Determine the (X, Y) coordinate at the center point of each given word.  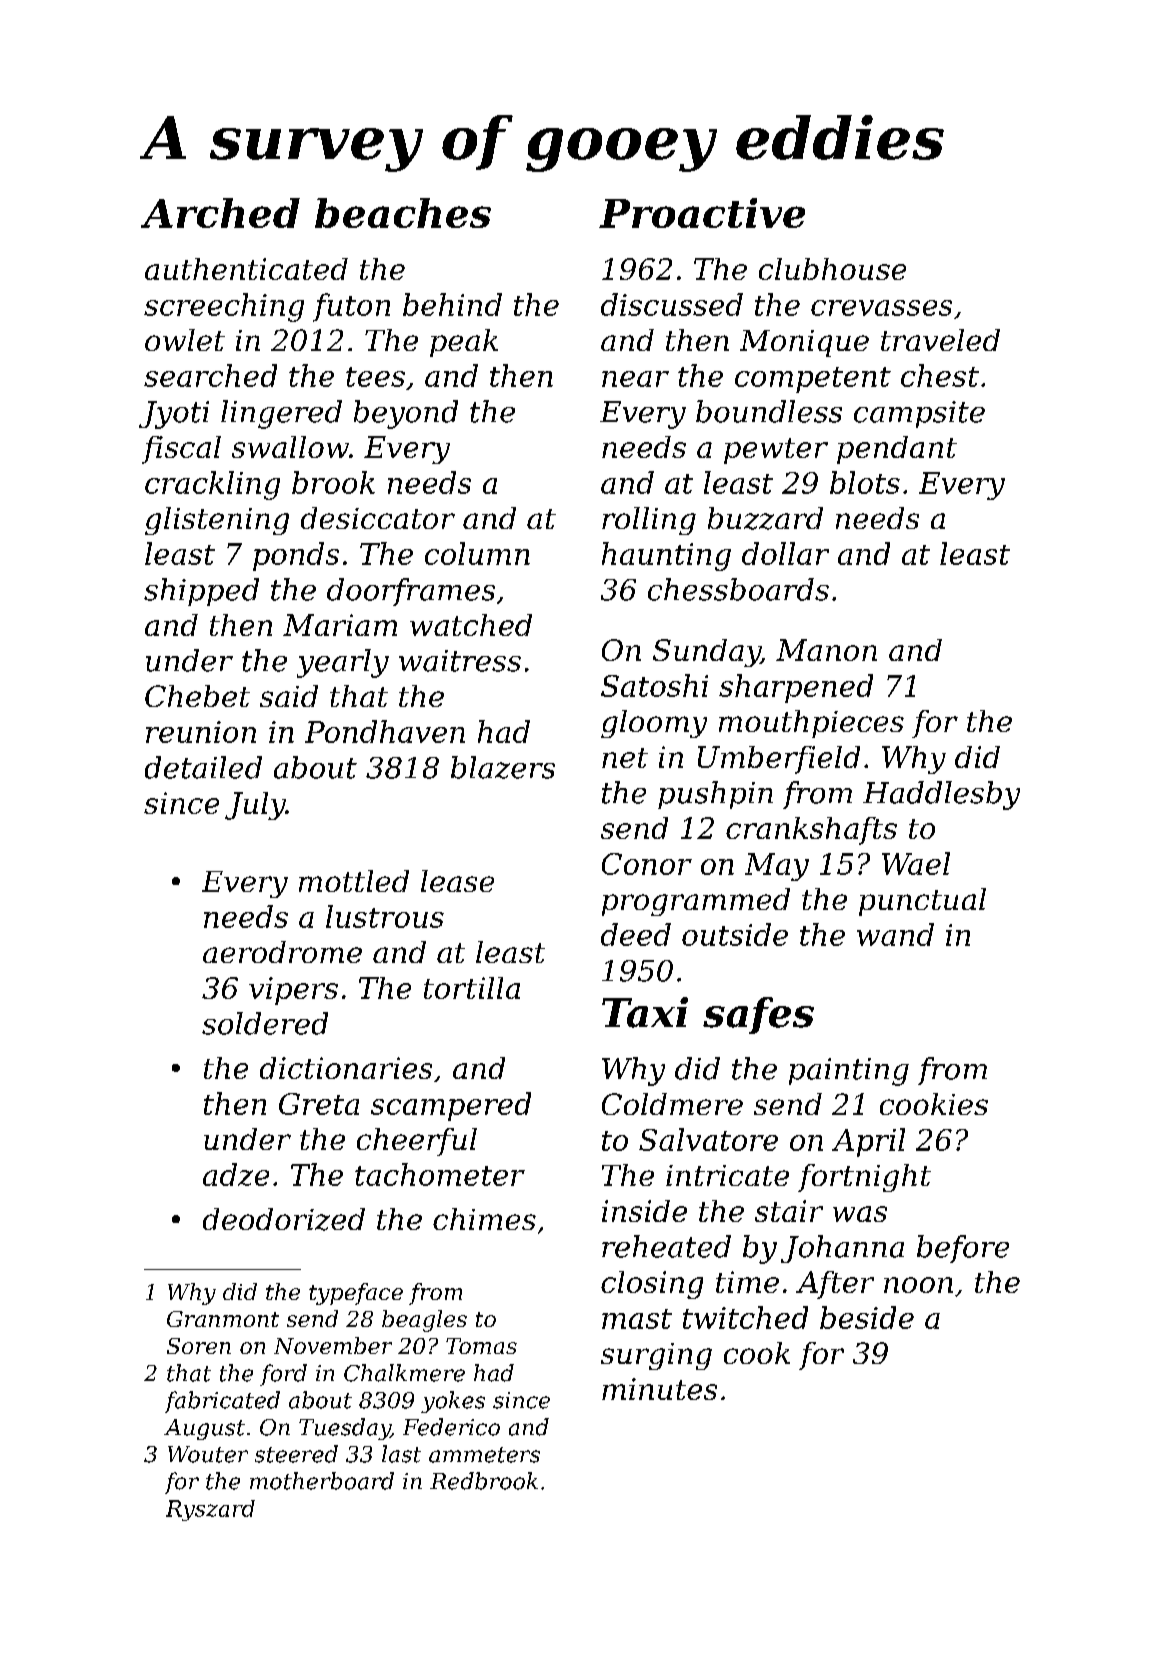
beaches (403, 213)
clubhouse (832, 269)
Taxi (645, 1012)
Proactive (702, 213)
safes (758, 1015)
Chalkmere (404, 1373)
